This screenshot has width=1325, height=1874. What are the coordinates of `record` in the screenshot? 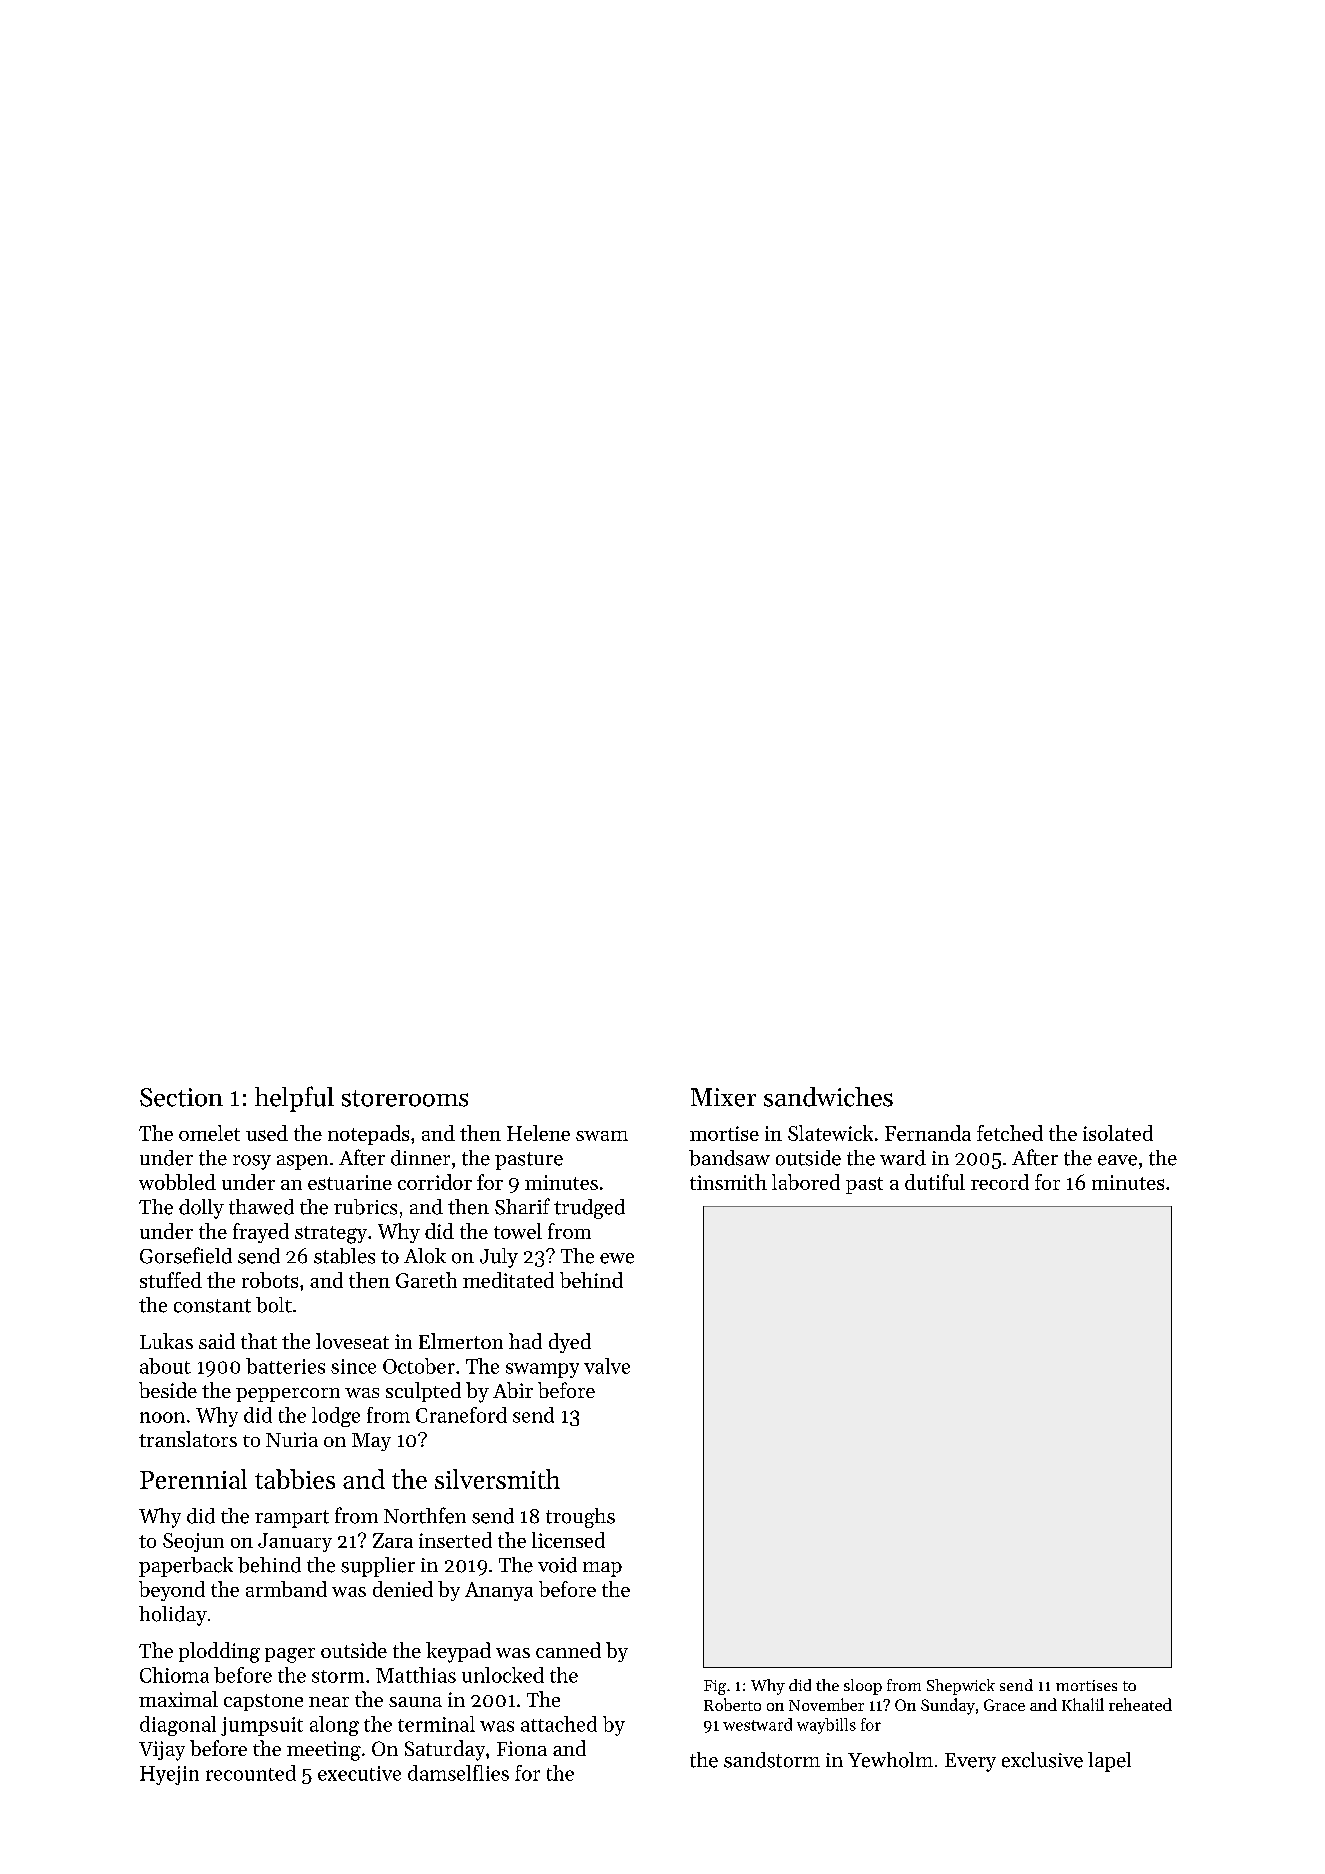 It's located at (1000, 1182).
